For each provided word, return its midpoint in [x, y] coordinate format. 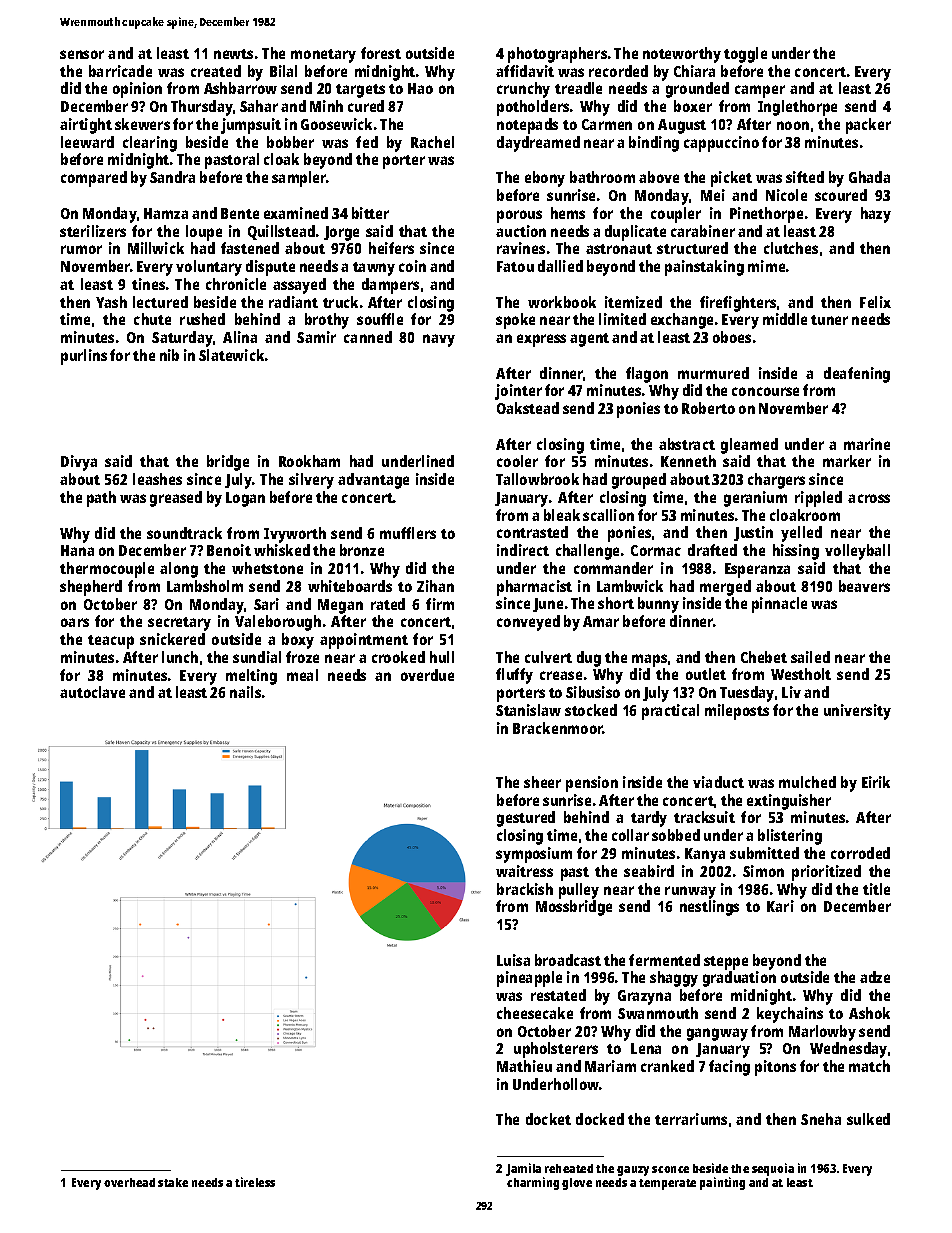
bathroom [602, 177]
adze [875, 977]
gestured [526, 819]
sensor [82, 54]
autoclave [92, 692]
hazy [876, 215]
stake [173, 1182]
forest [381, 53]
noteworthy [682, 55]
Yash [111, 302]
